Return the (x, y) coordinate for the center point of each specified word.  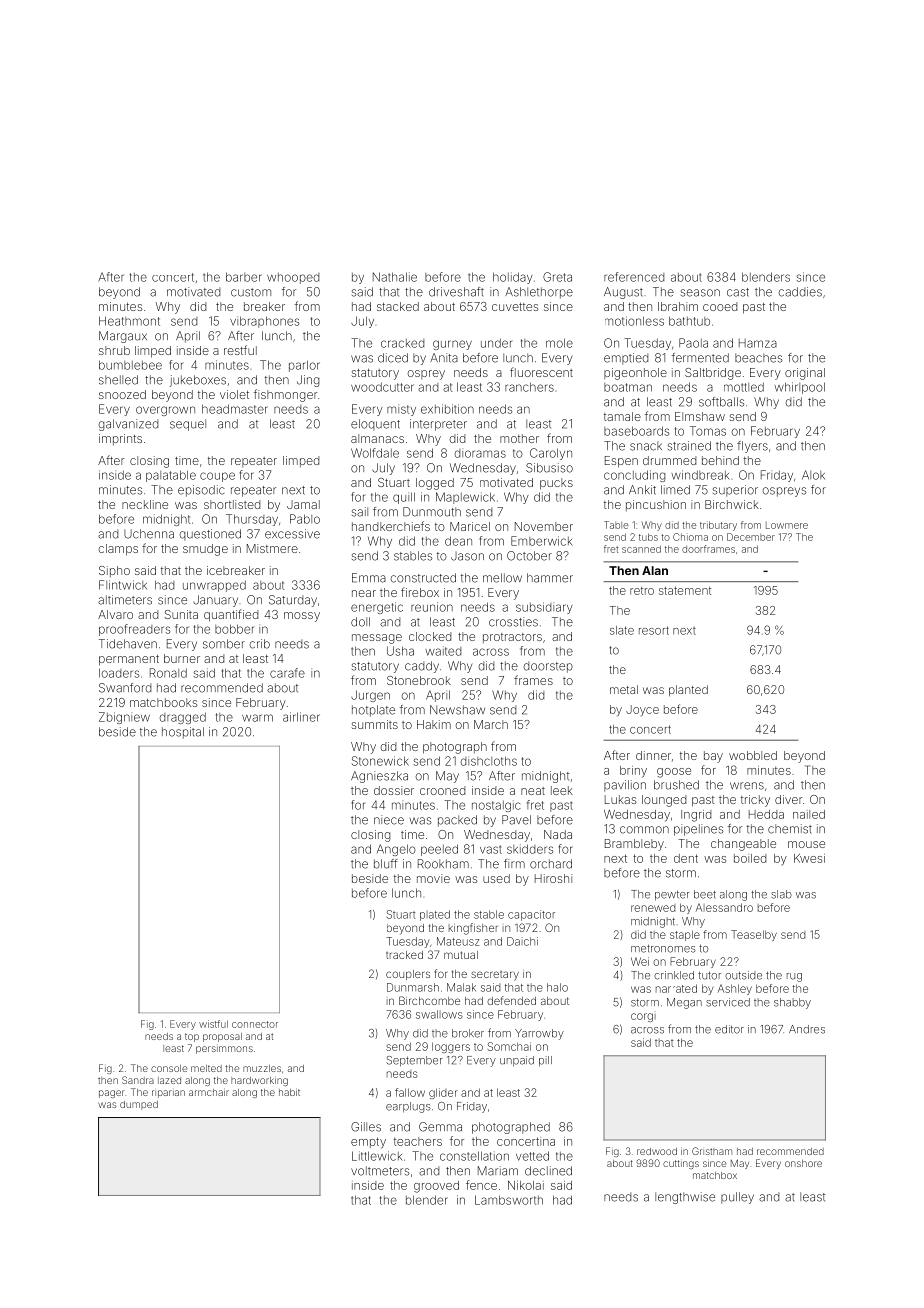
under (496, 343)
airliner (301, 717)
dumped (139, 1105)
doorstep (548, 667)
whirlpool (799, 388)
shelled (118, 380)
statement (685, 591)
